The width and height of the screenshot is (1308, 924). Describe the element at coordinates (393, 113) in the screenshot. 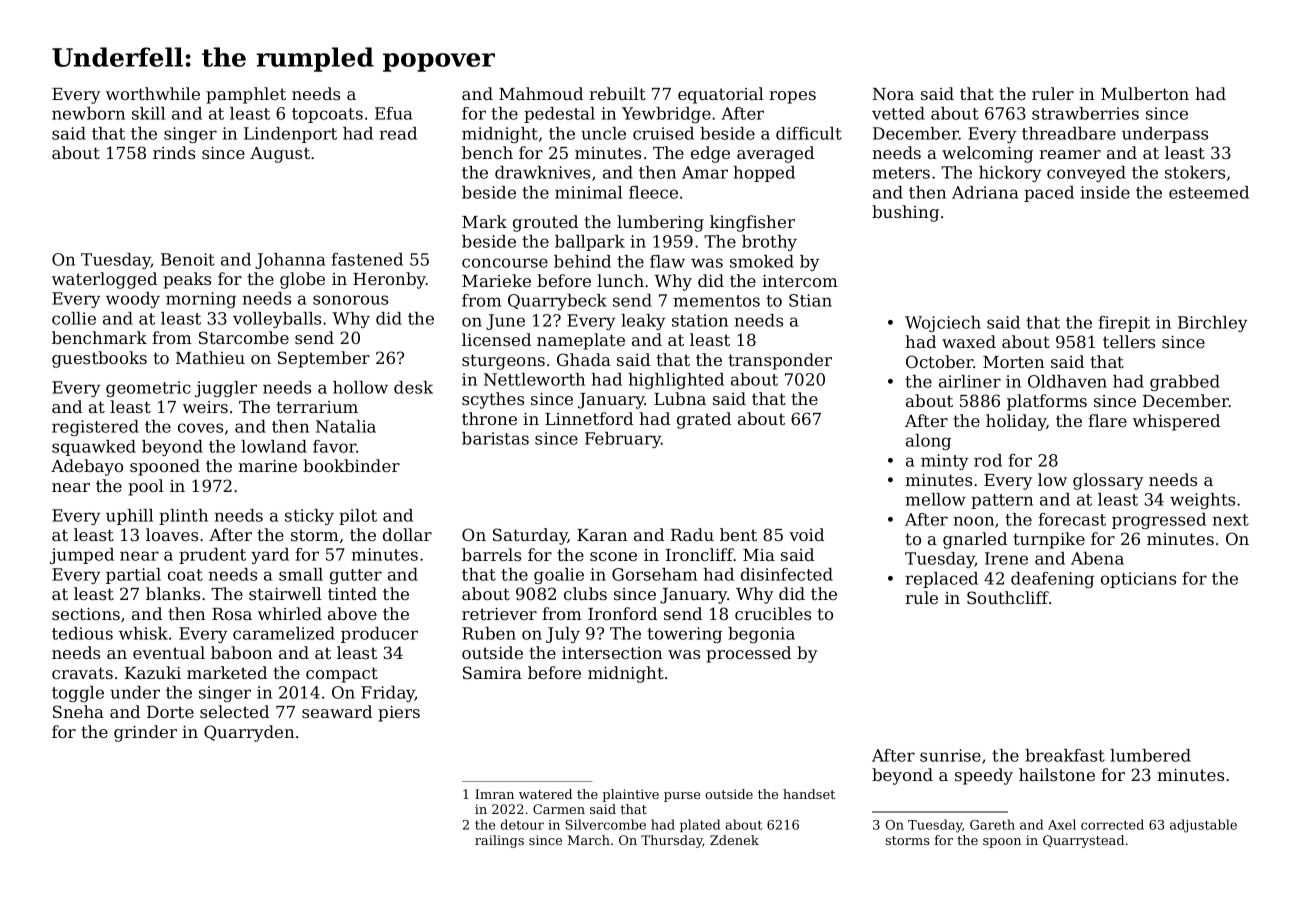

I see `Efua` at that location.
